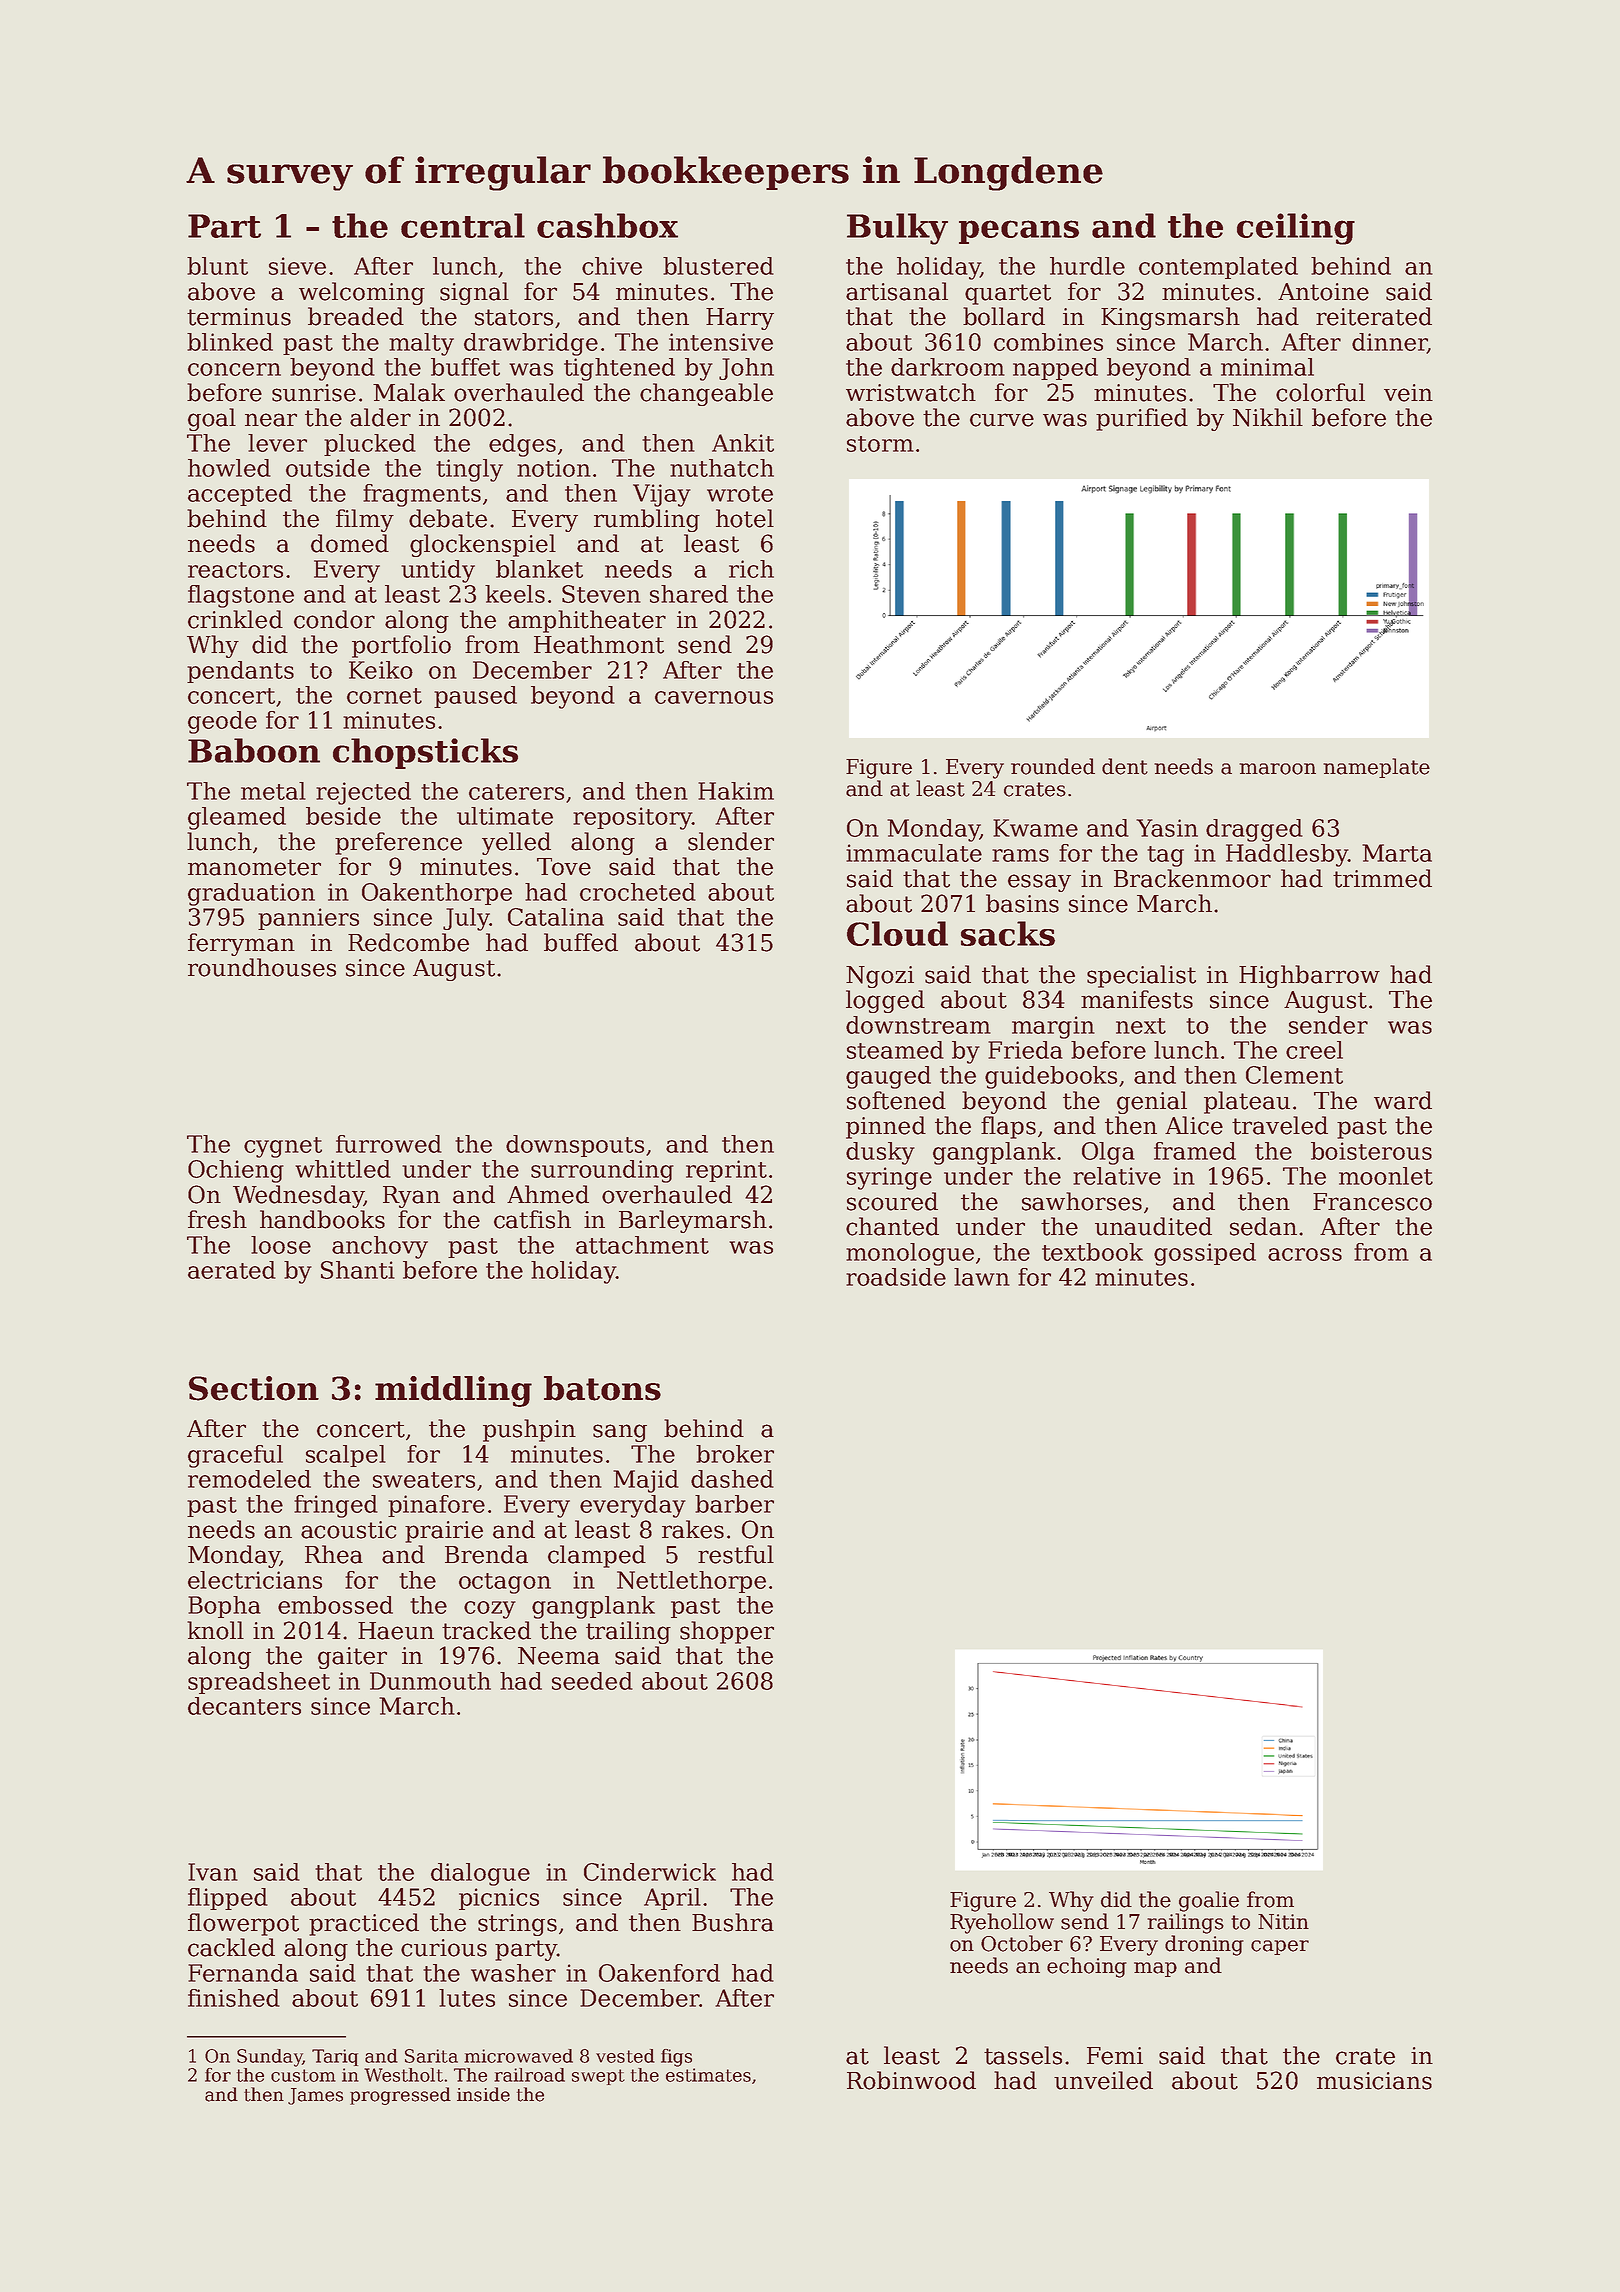 The height and width of the screenshot is (2292, 1620). What do you see at coordinates (628, 1632) in the screenshot?
I see `trailing` at bounding box center [628, 1632].
